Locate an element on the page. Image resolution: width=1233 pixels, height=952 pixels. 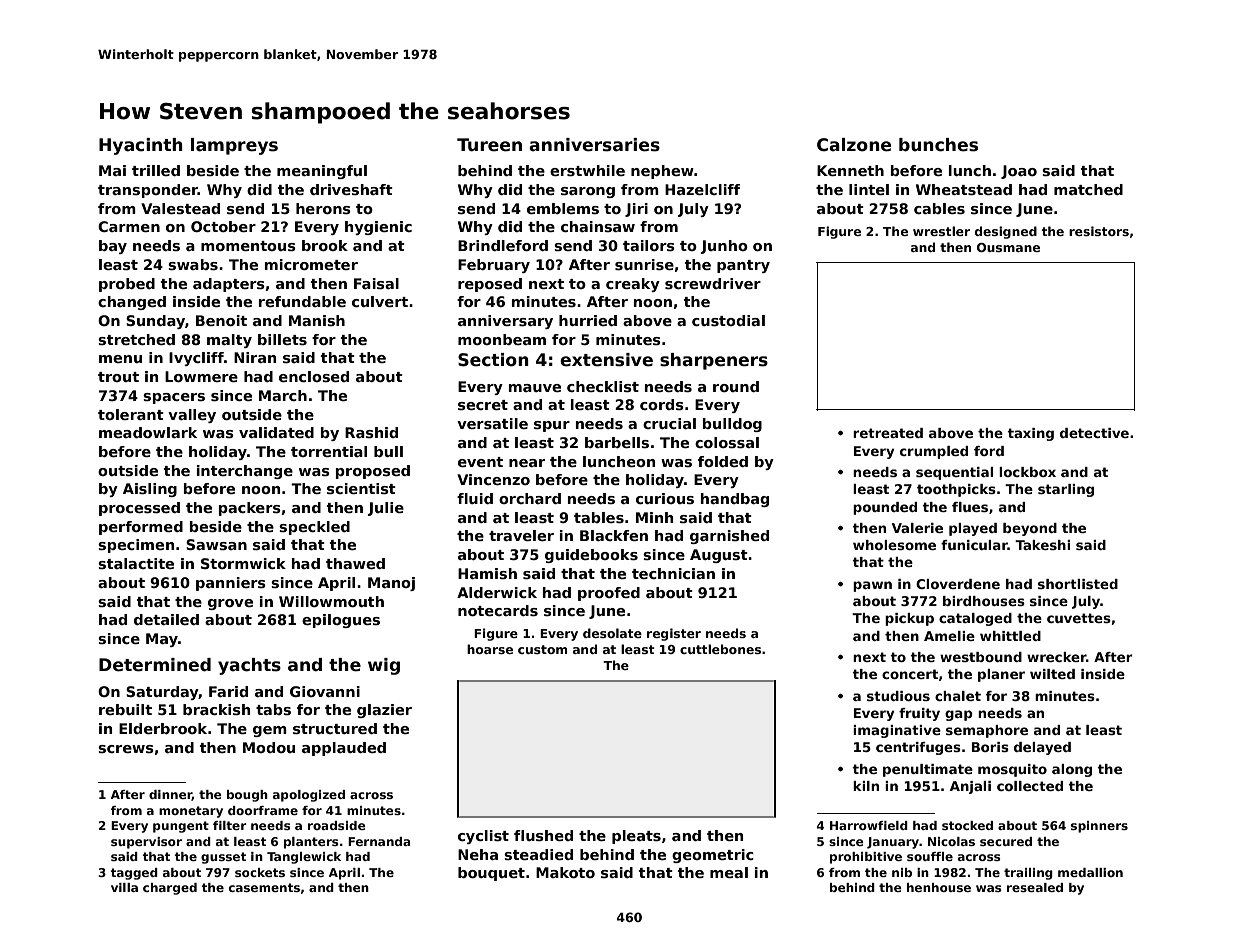
folded is located at coordinates (723, 461).
